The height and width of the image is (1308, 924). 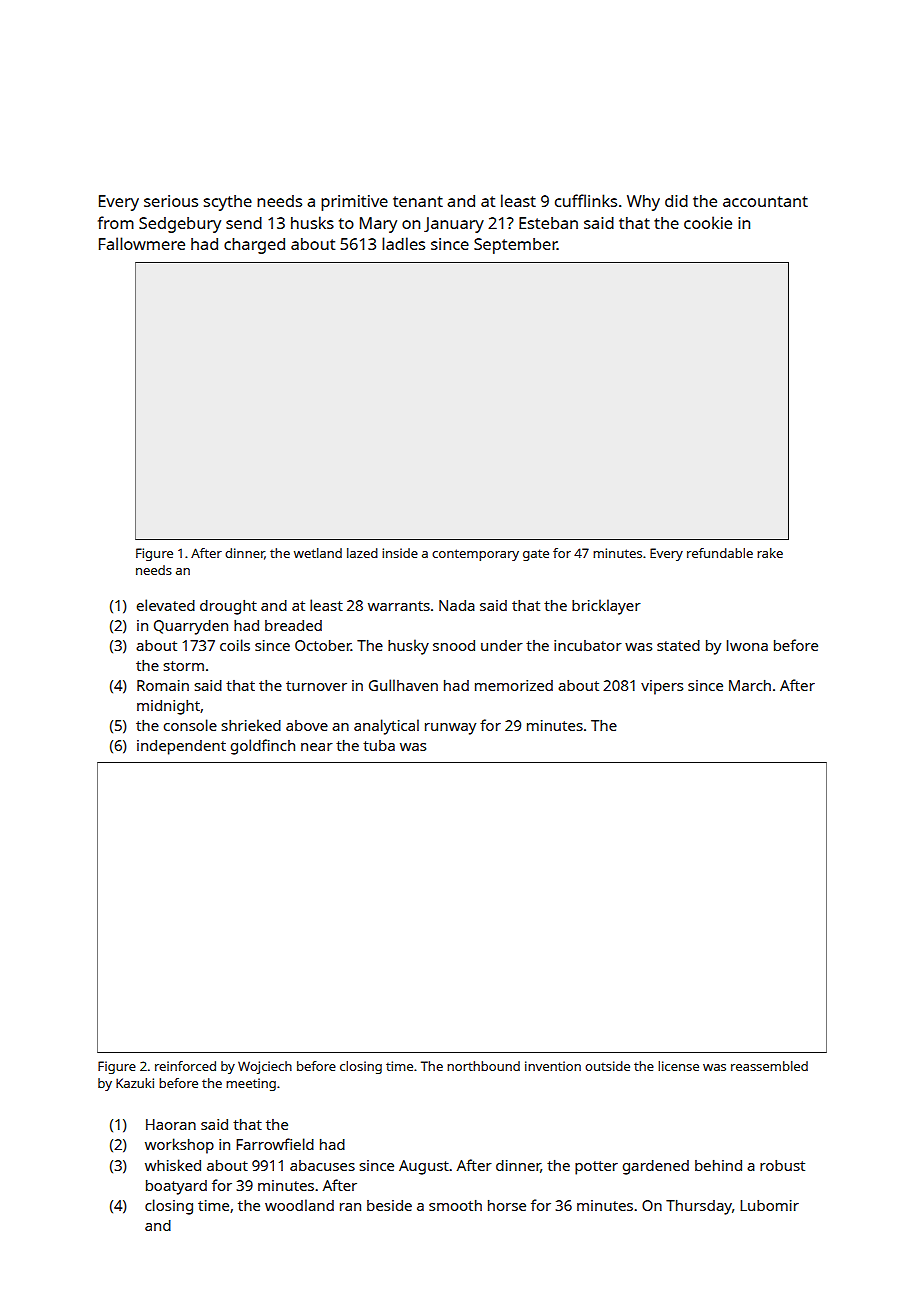 I want to click on reinforced, so click(x=185, y=1066).
